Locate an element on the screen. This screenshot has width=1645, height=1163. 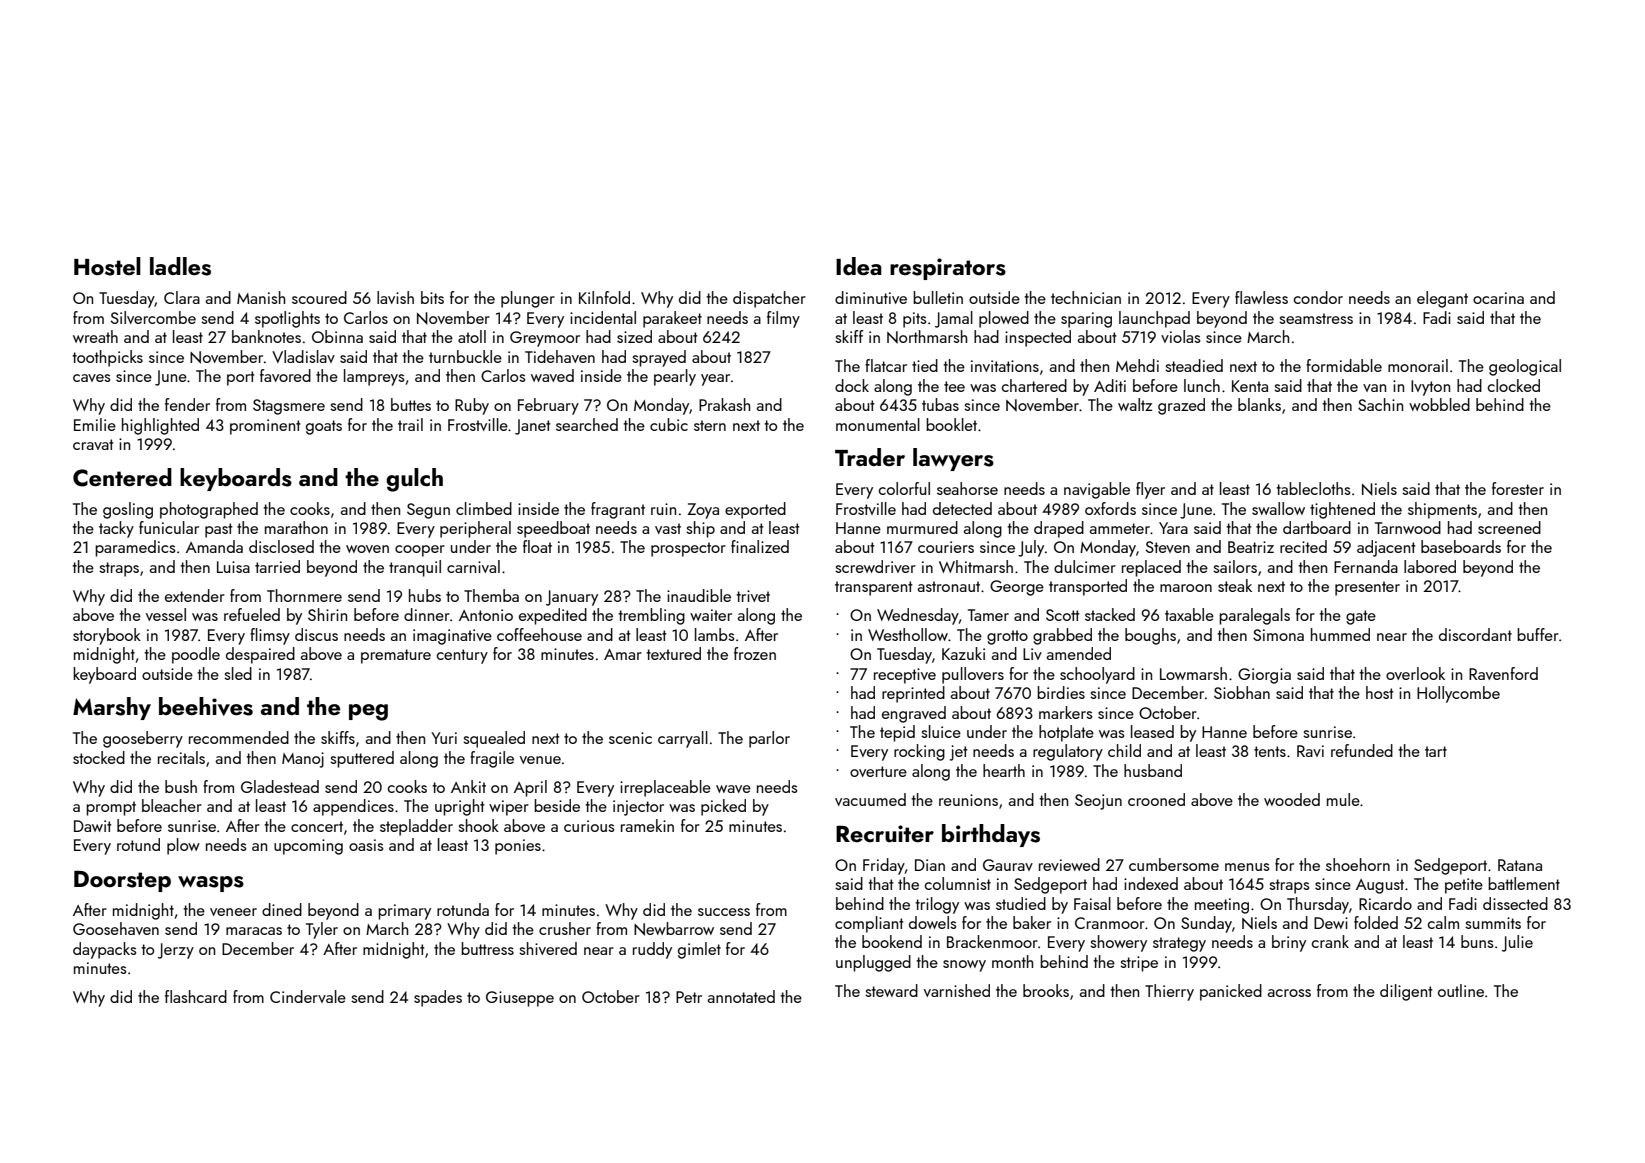
Amar is located at coordinates (623, 654).
